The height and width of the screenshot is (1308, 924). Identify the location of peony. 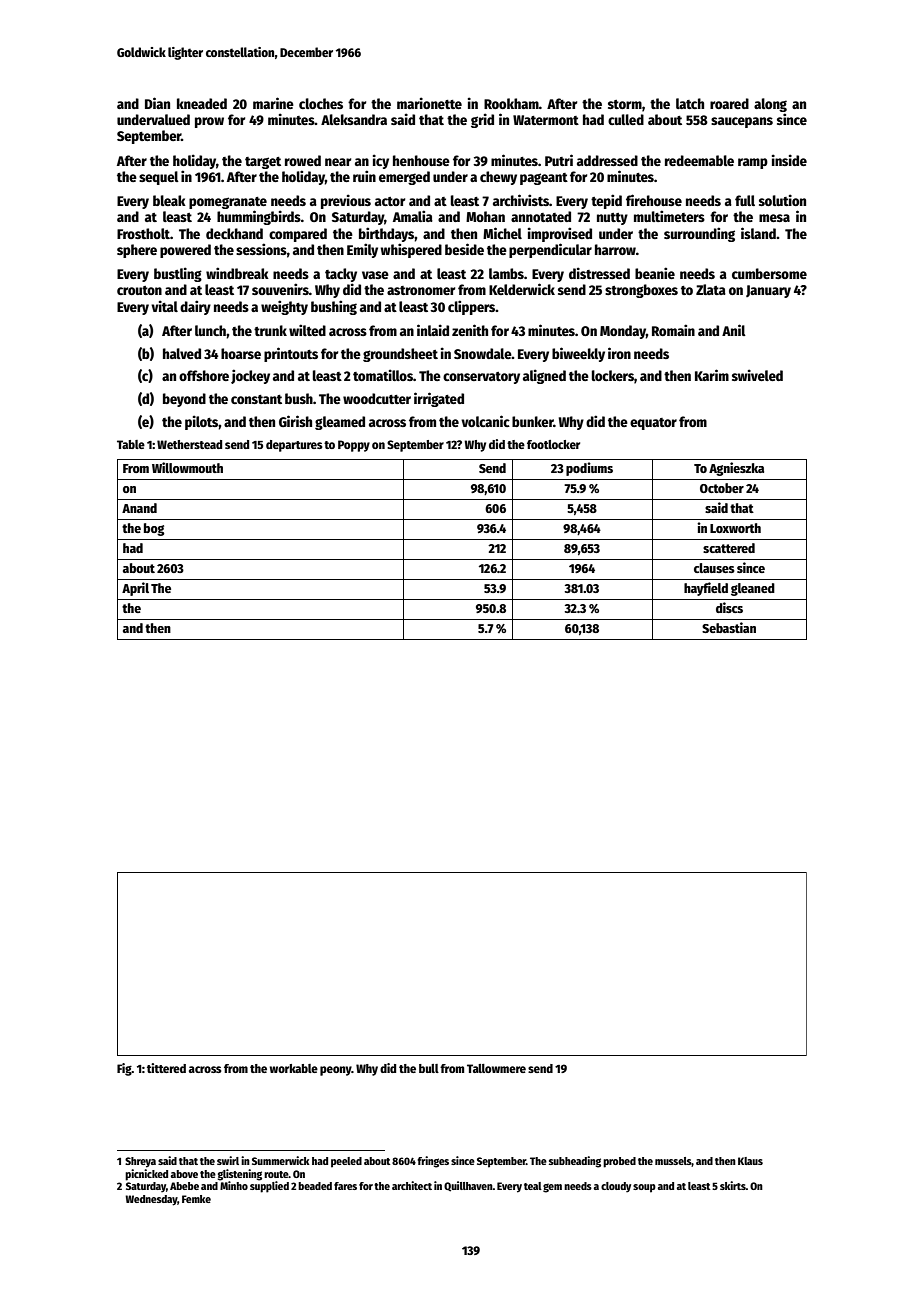
(336, 1071).
